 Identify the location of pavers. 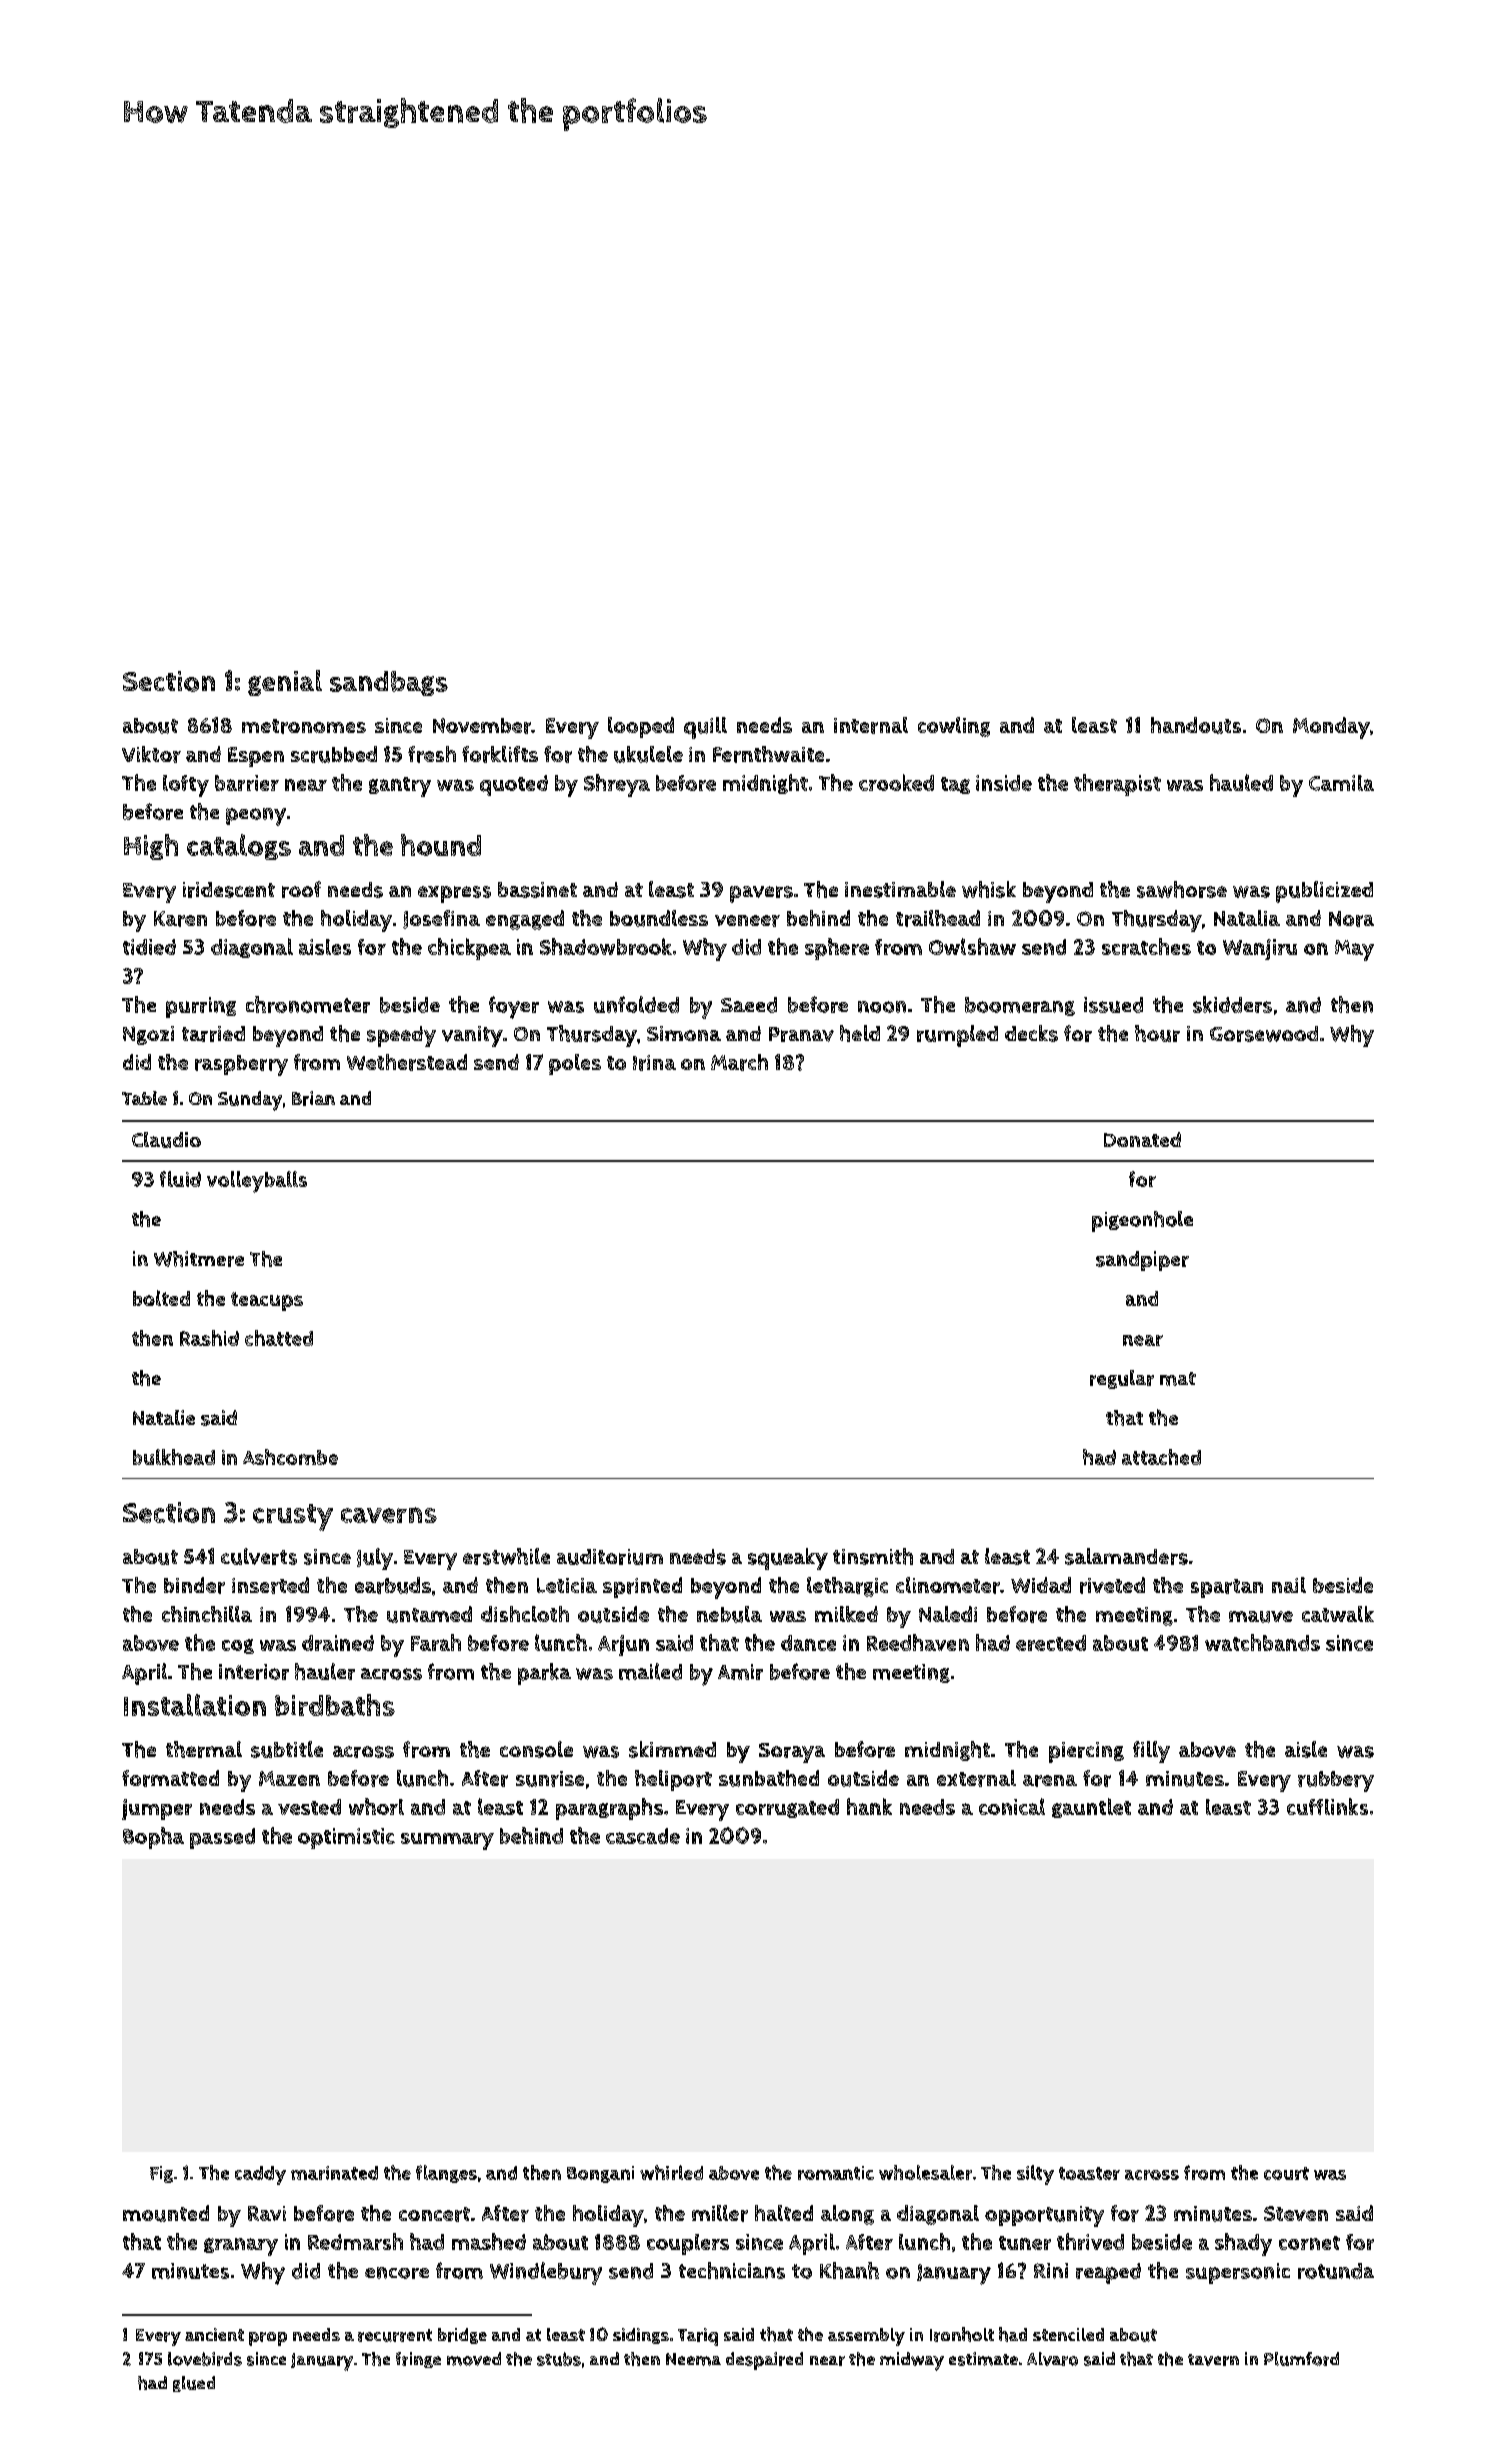
(761, 894).
